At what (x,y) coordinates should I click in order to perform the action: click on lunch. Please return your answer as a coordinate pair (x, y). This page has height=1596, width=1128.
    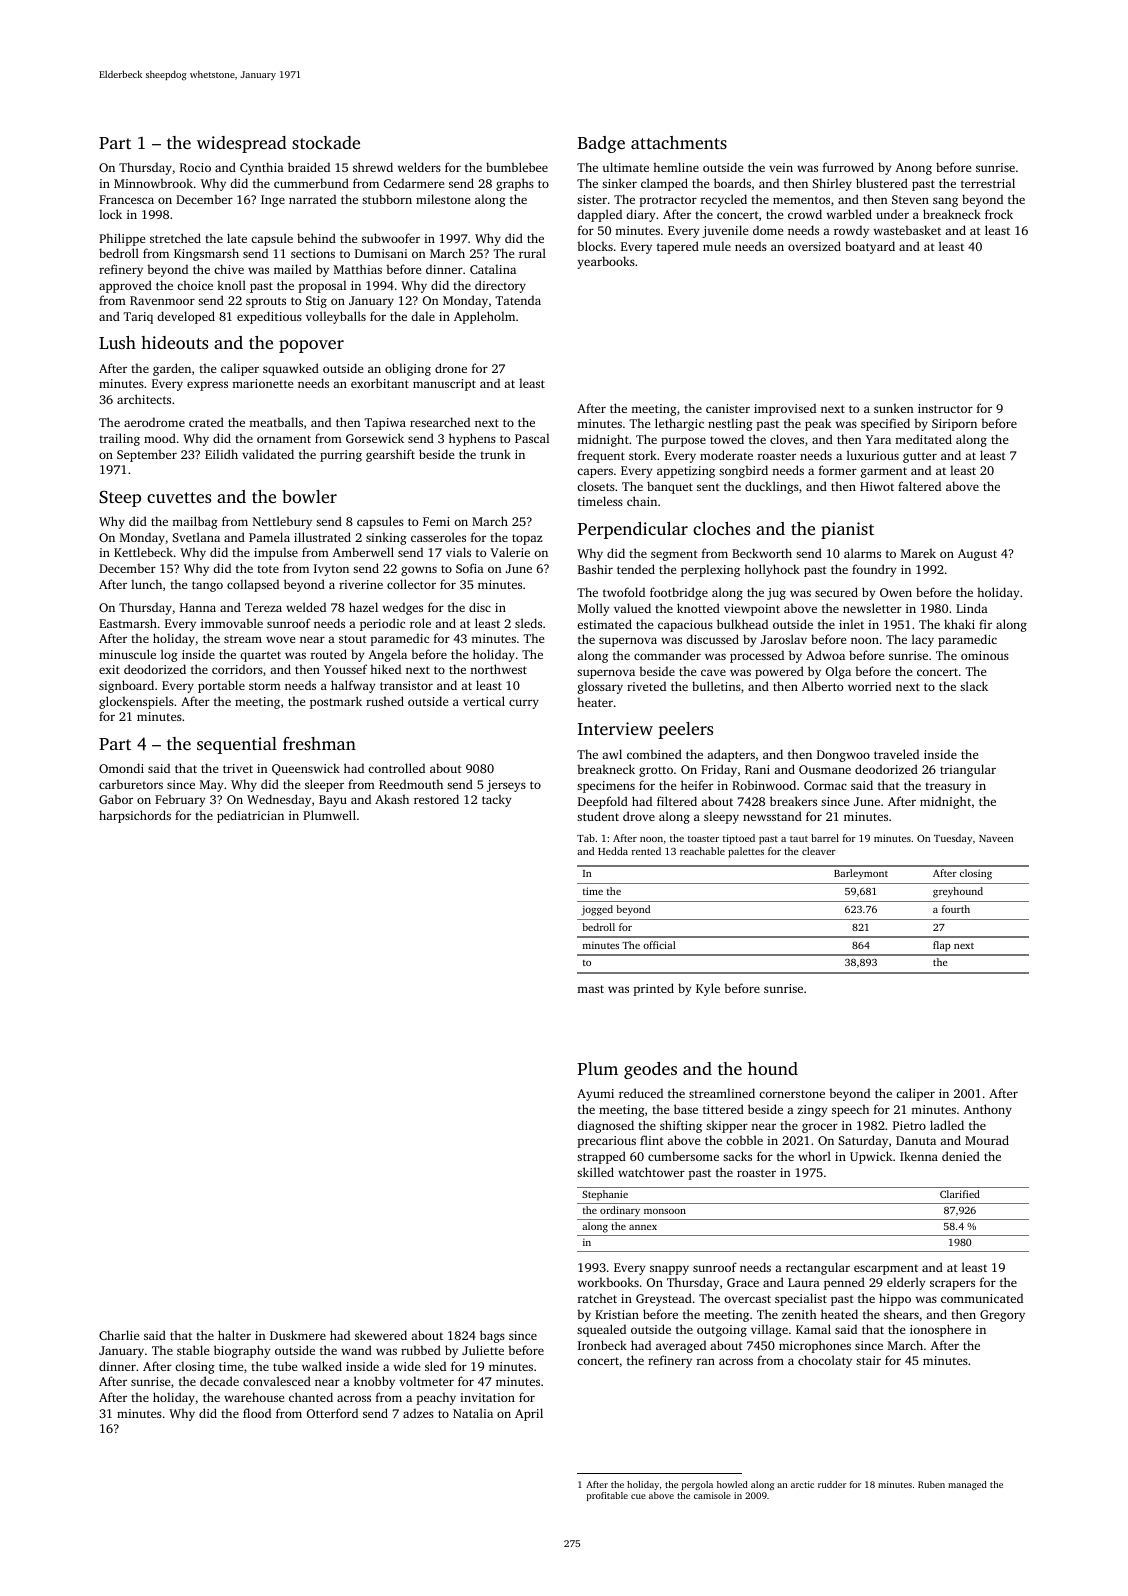
    Looking at the image, I should click on (146, 584).
